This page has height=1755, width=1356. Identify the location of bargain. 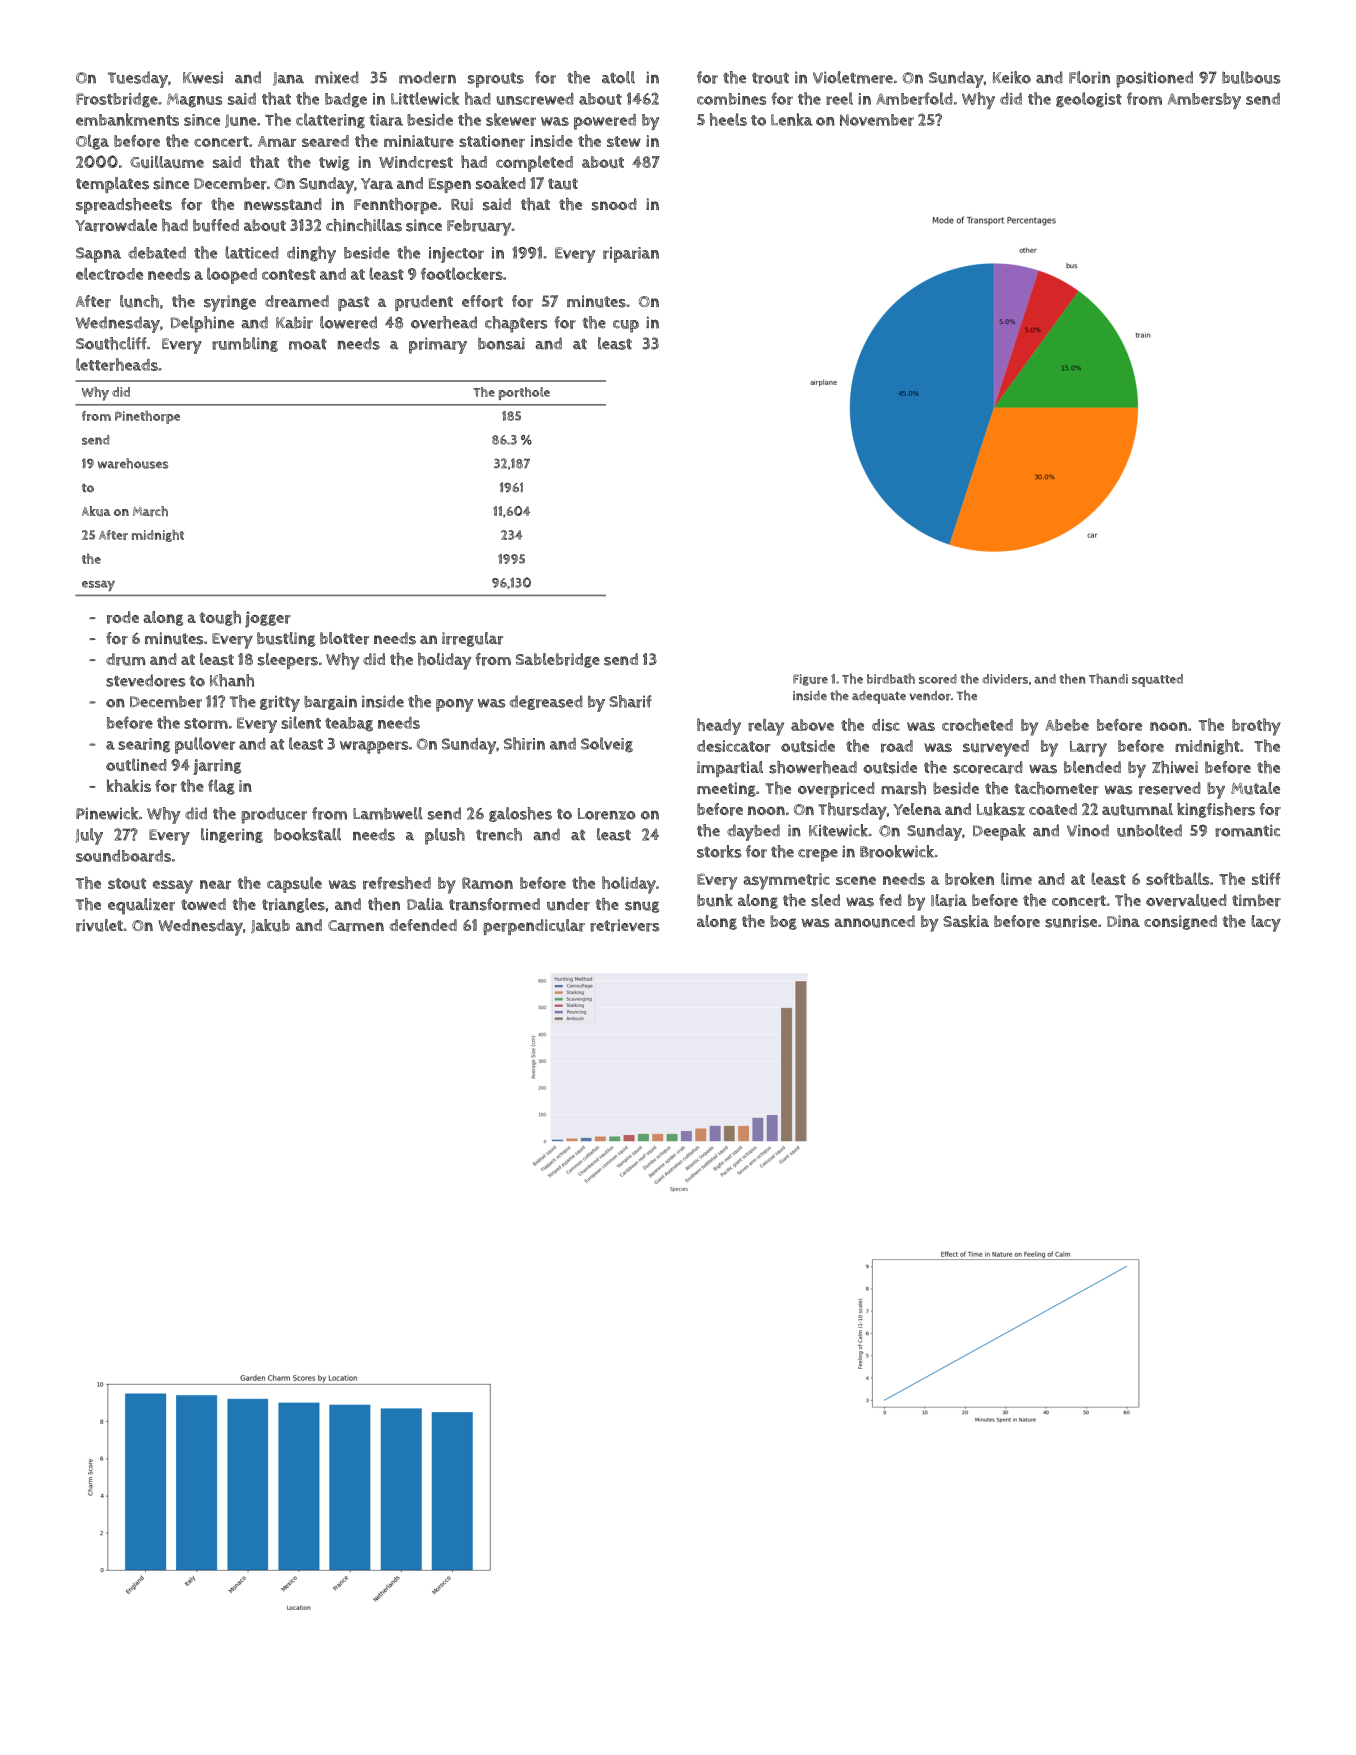
(330, 702).
